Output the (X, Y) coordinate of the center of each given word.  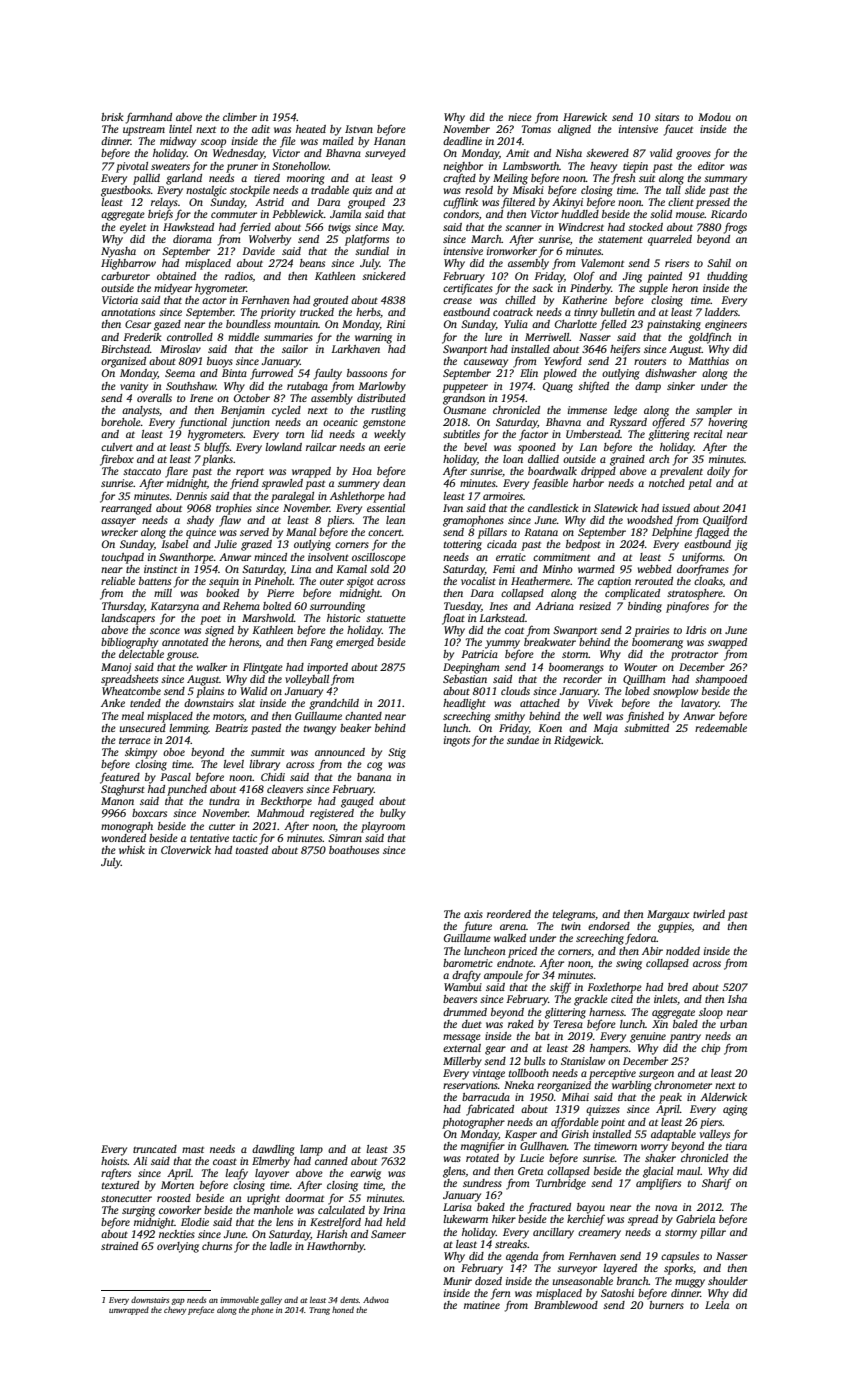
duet (472, 1024)
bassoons (367, 373)
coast (225, 1161)
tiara (736, 1146)
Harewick (585, 117)
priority (278, 313)
